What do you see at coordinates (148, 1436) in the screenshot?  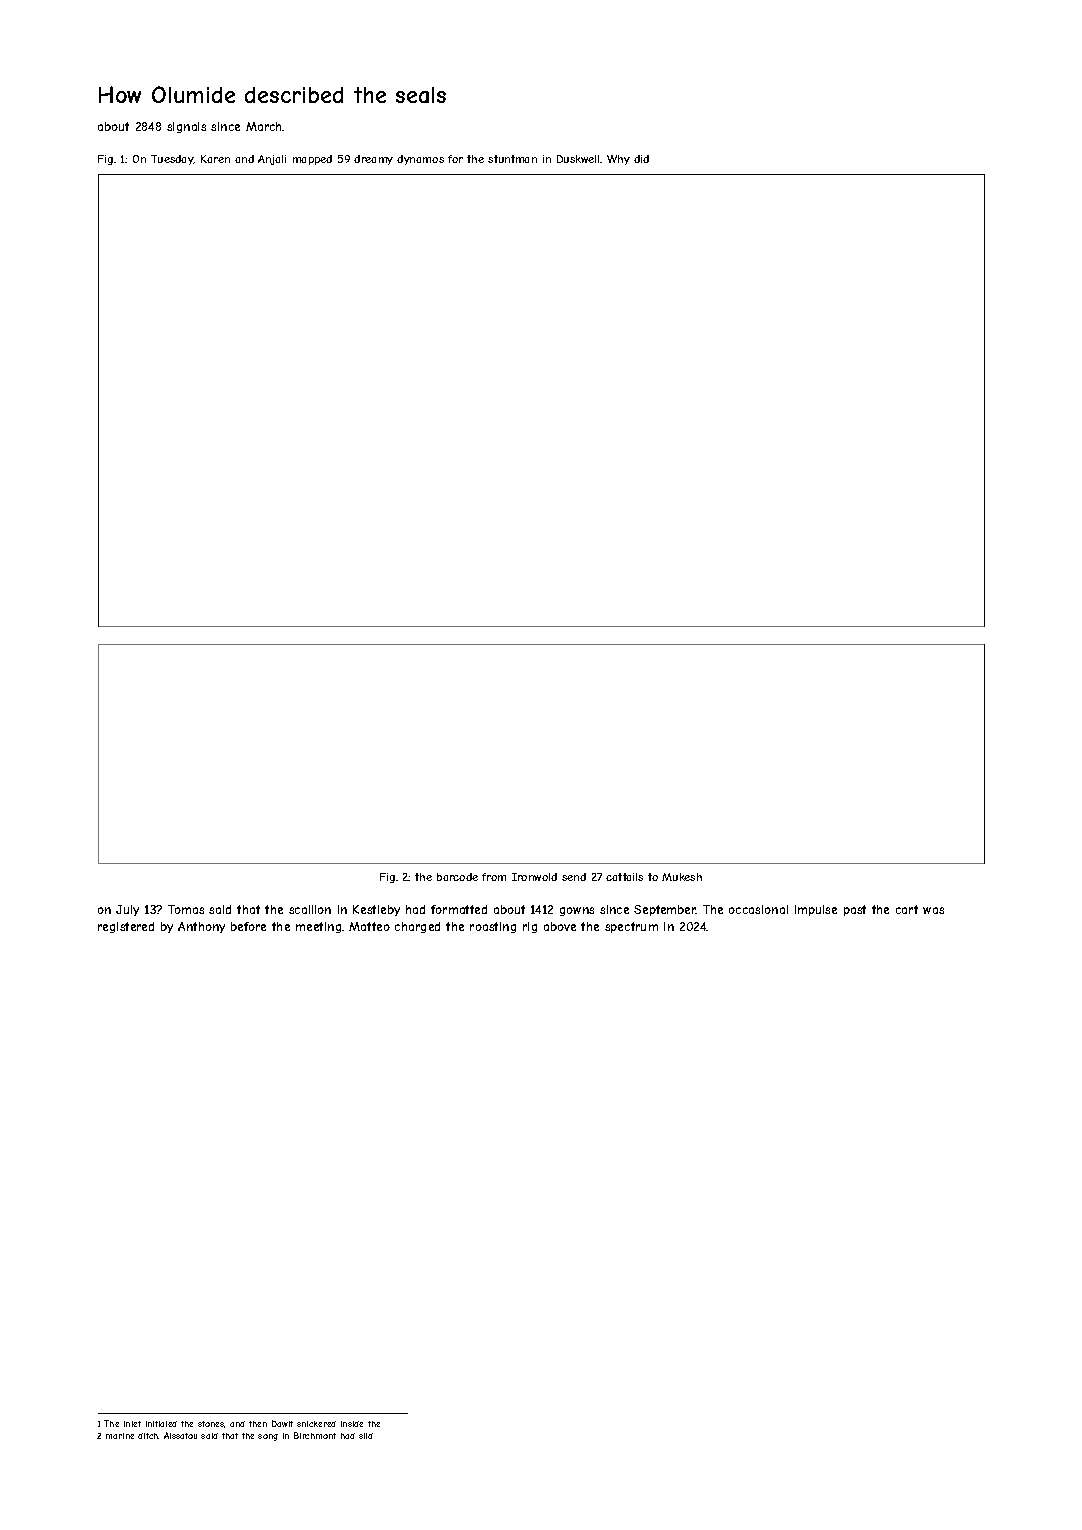 I see `ditch` at bounding box center [148, 1436].
